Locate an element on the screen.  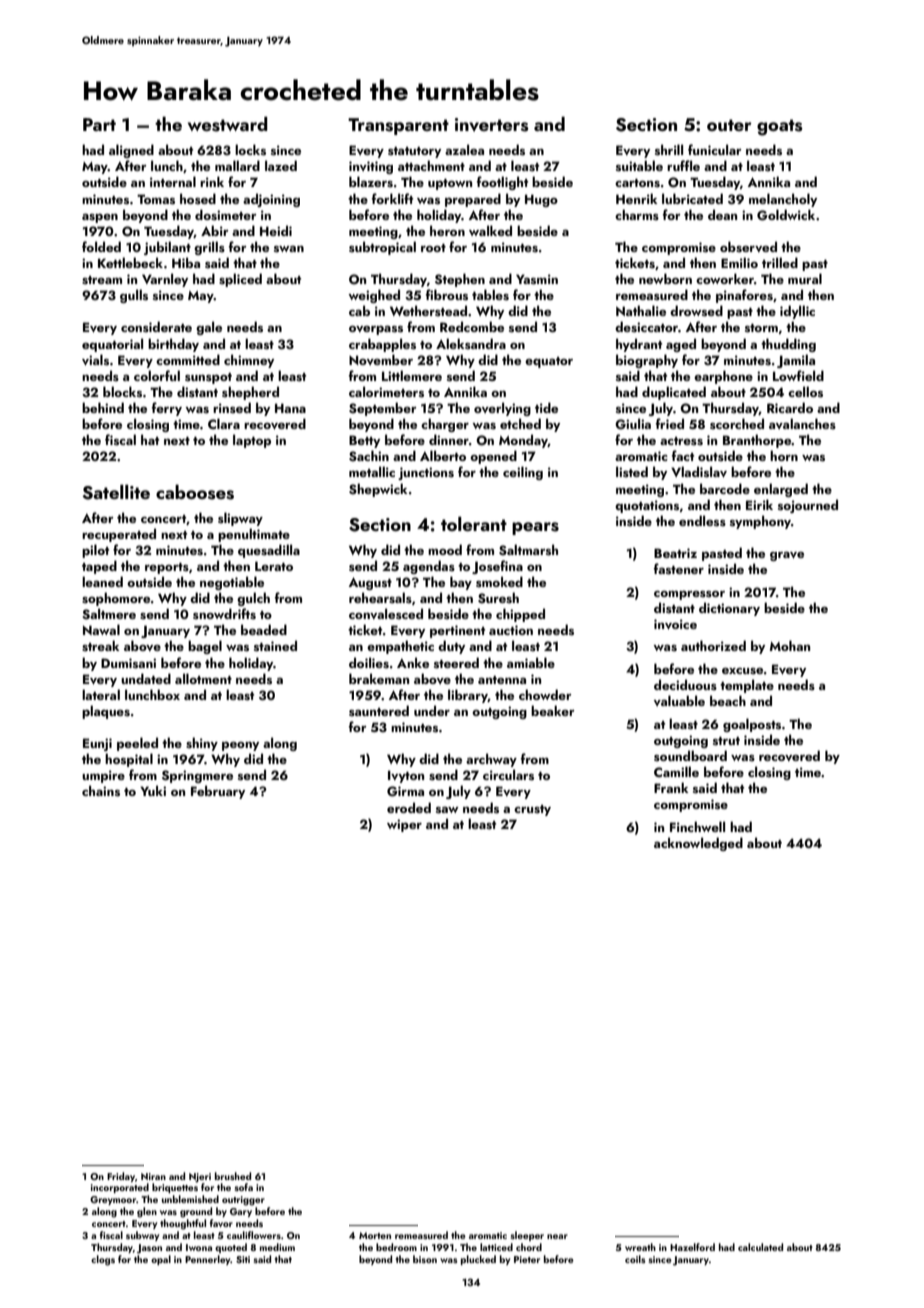
attachment is located at coordinates (431, 165).
